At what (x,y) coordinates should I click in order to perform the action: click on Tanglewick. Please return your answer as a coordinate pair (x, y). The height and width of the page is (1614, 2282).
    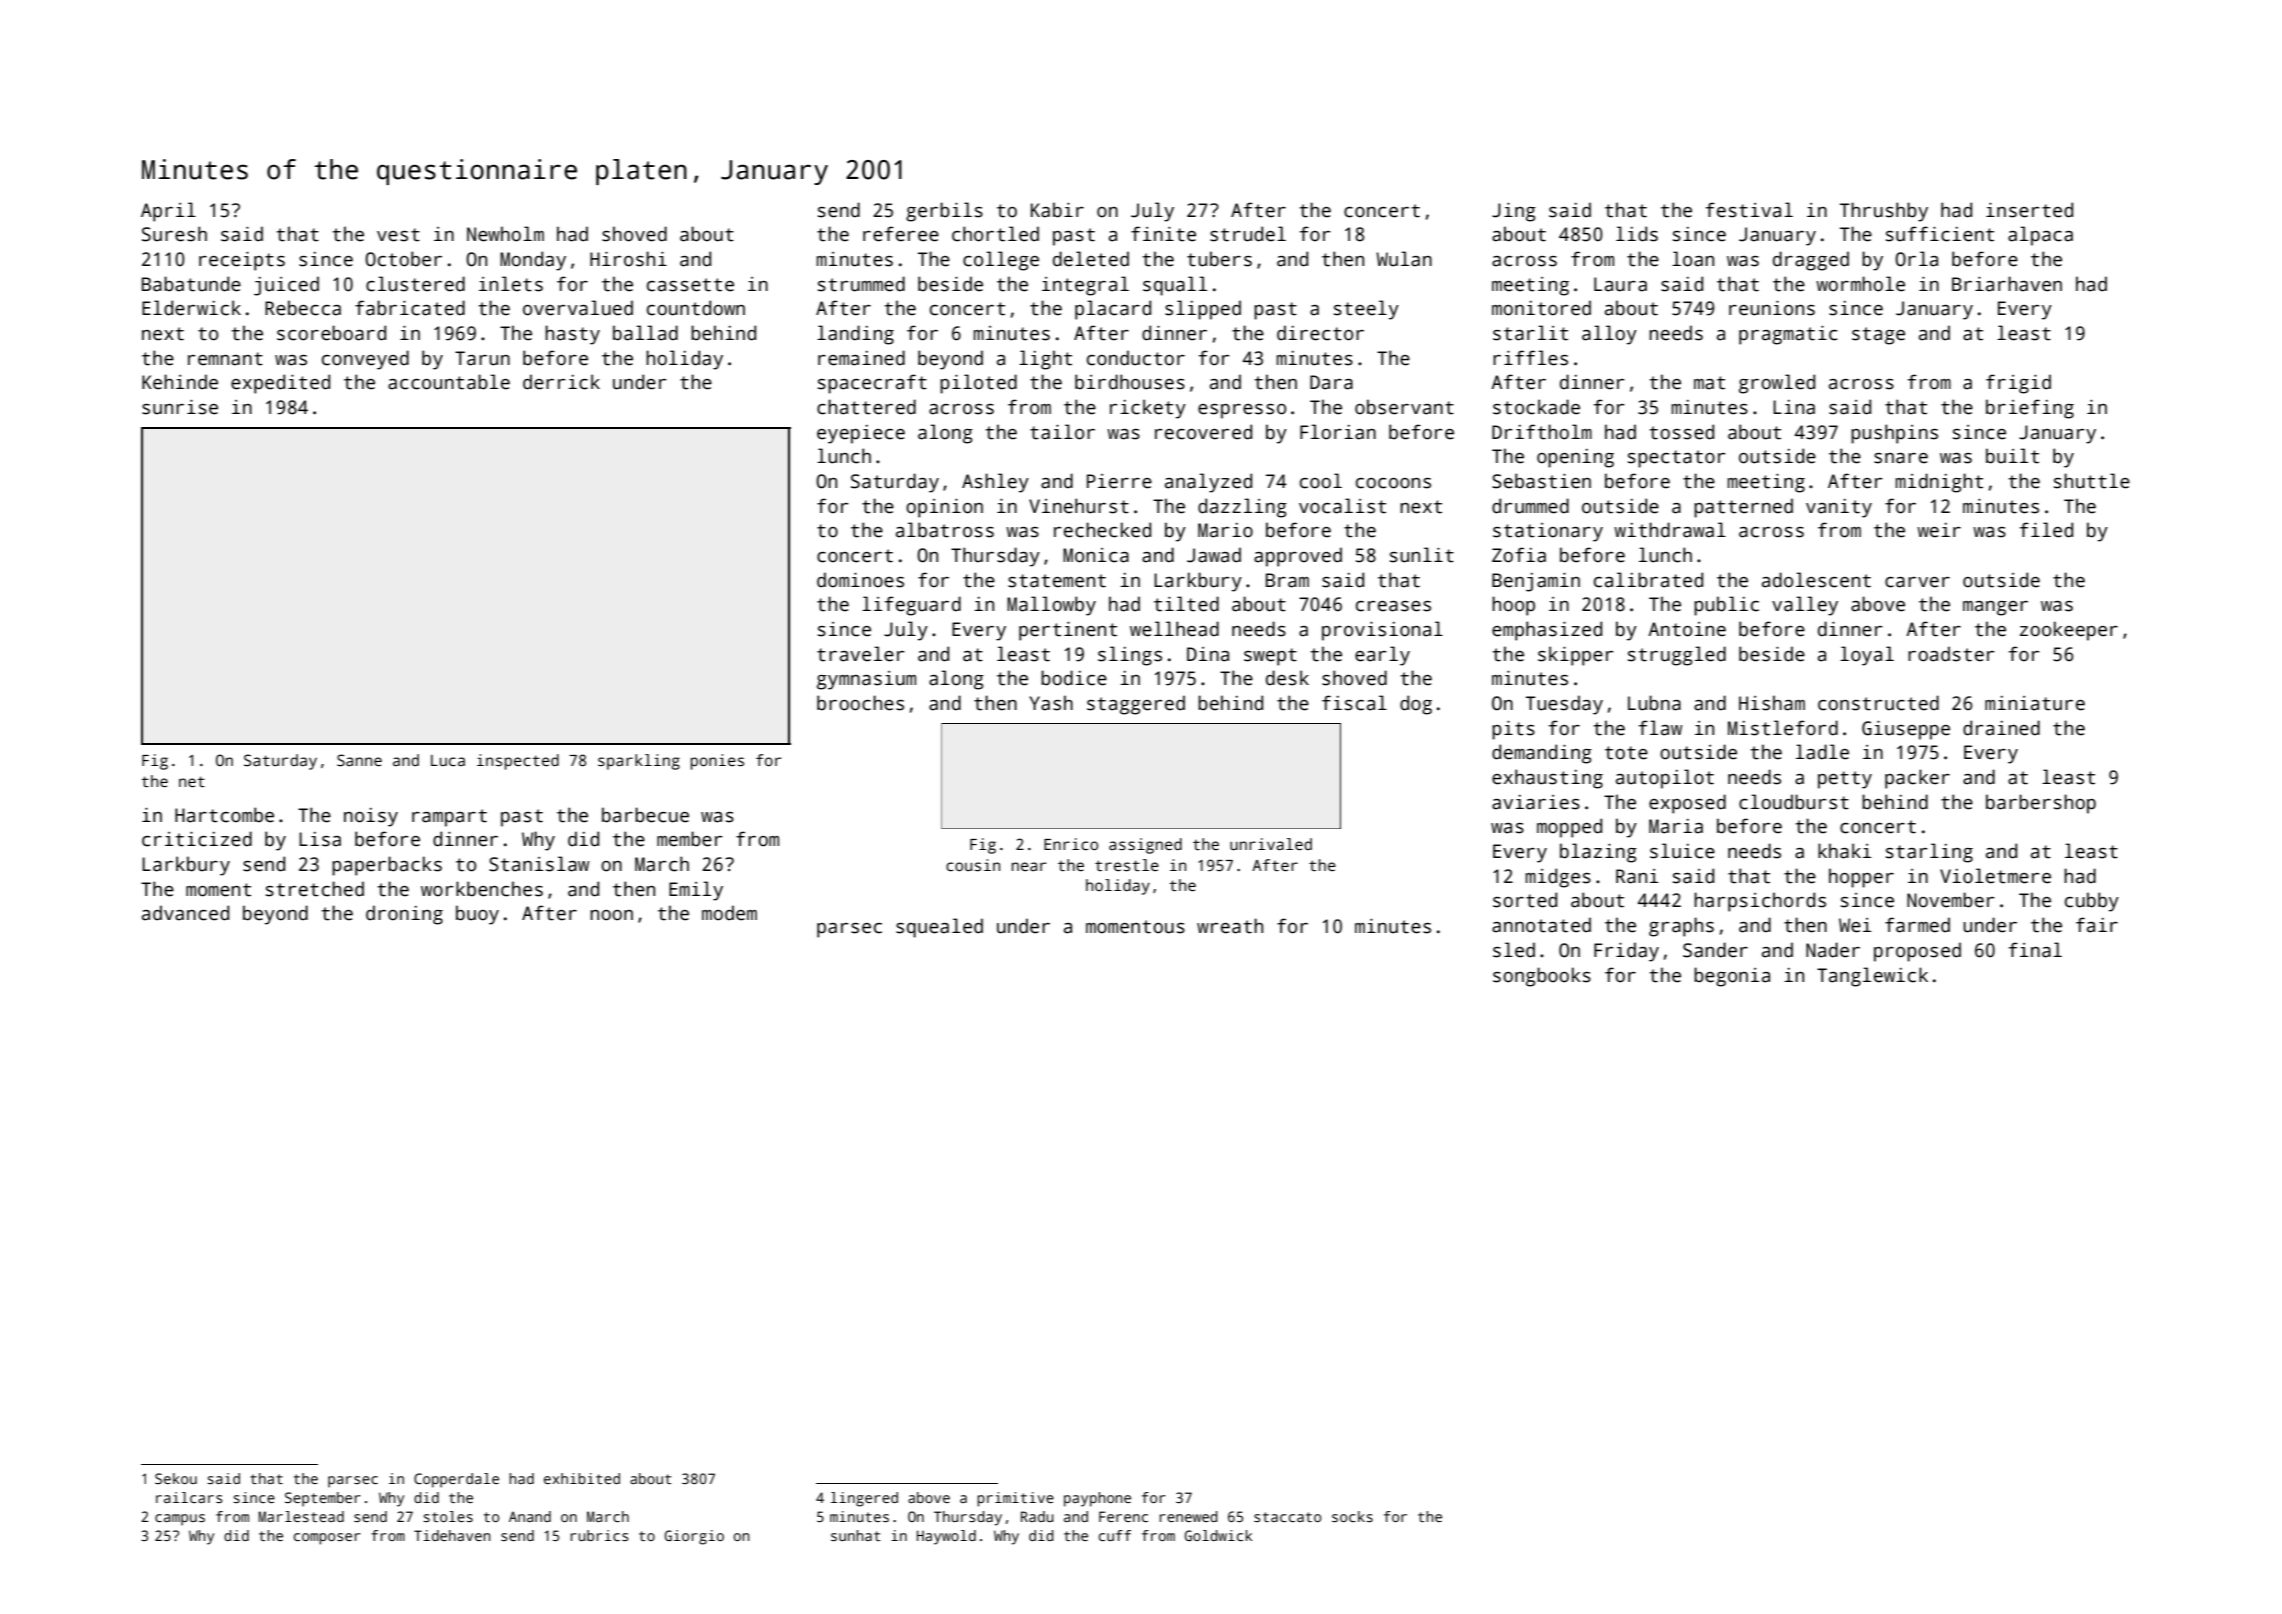
    Looking at the image, I should click on (1872, 977).
